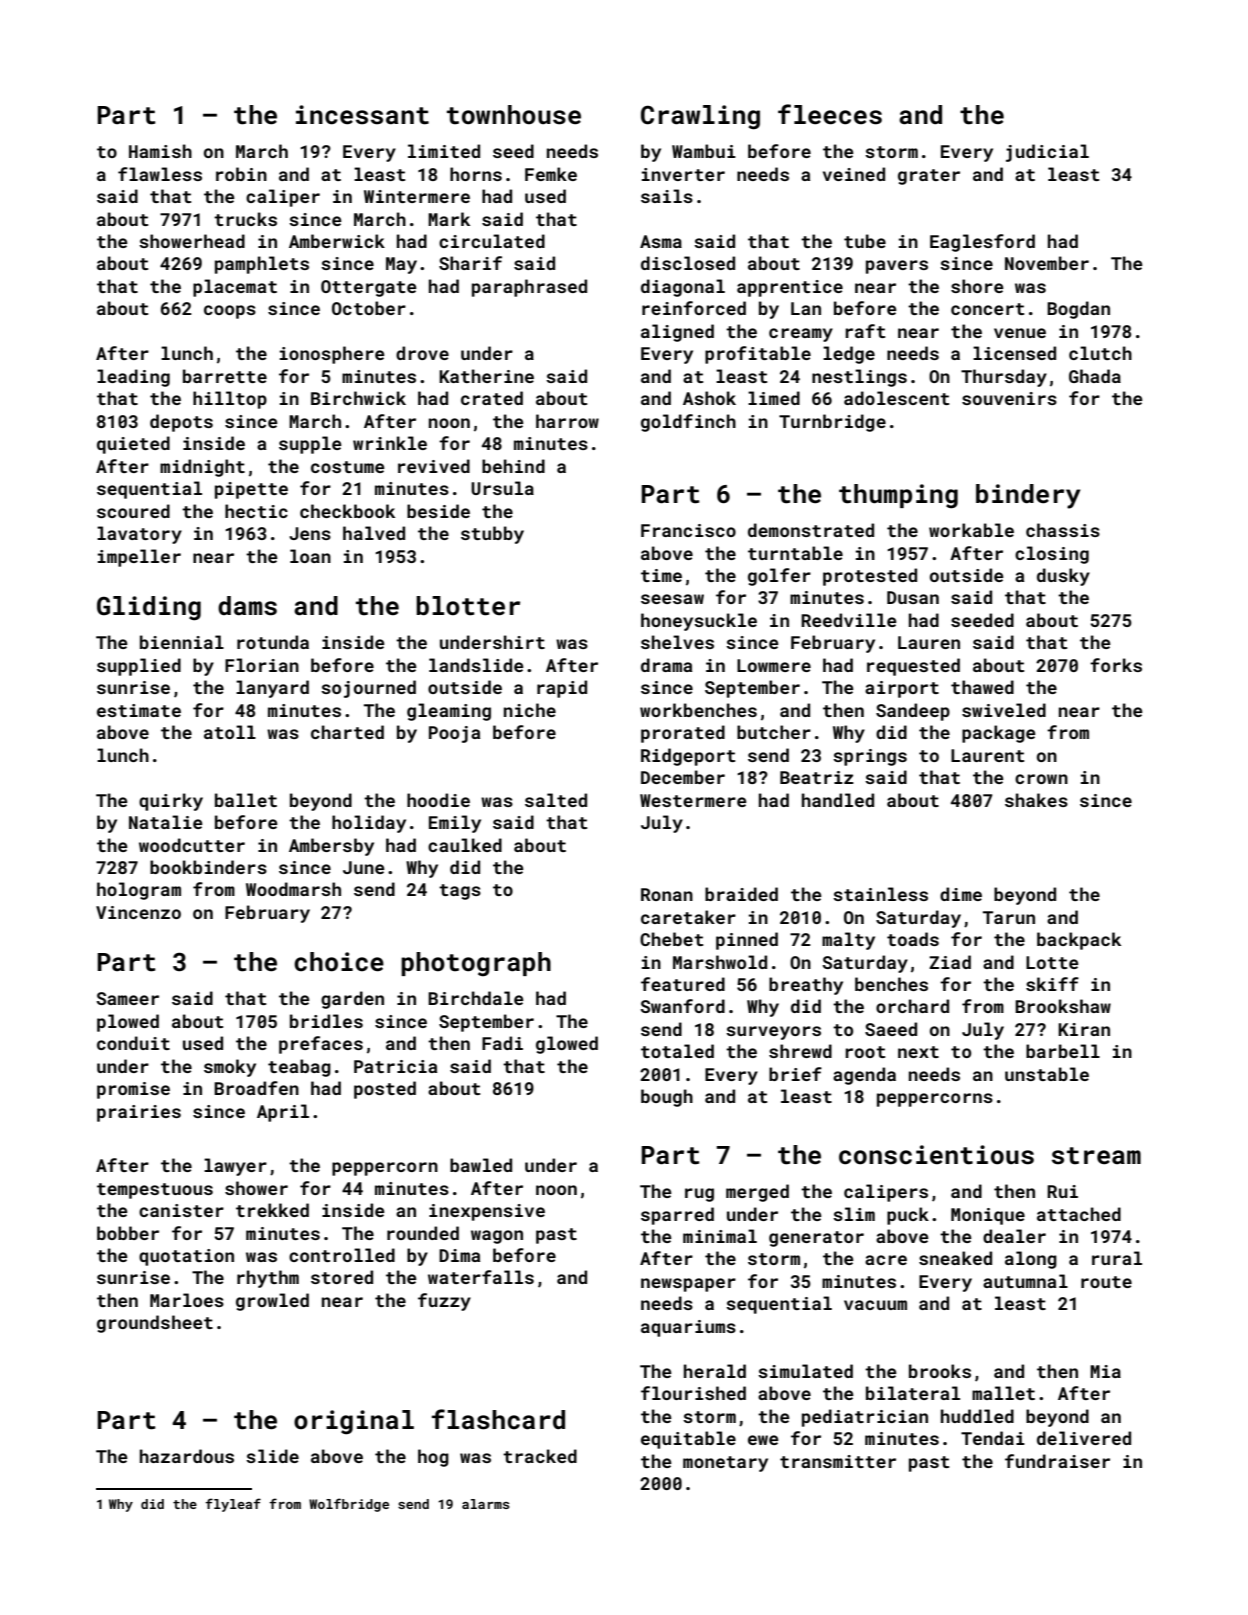 This screenshot has height=1615, width=1248. Describe the element at coordinates (486, 1504) in the screenshot. I see `alarms` at that location.
